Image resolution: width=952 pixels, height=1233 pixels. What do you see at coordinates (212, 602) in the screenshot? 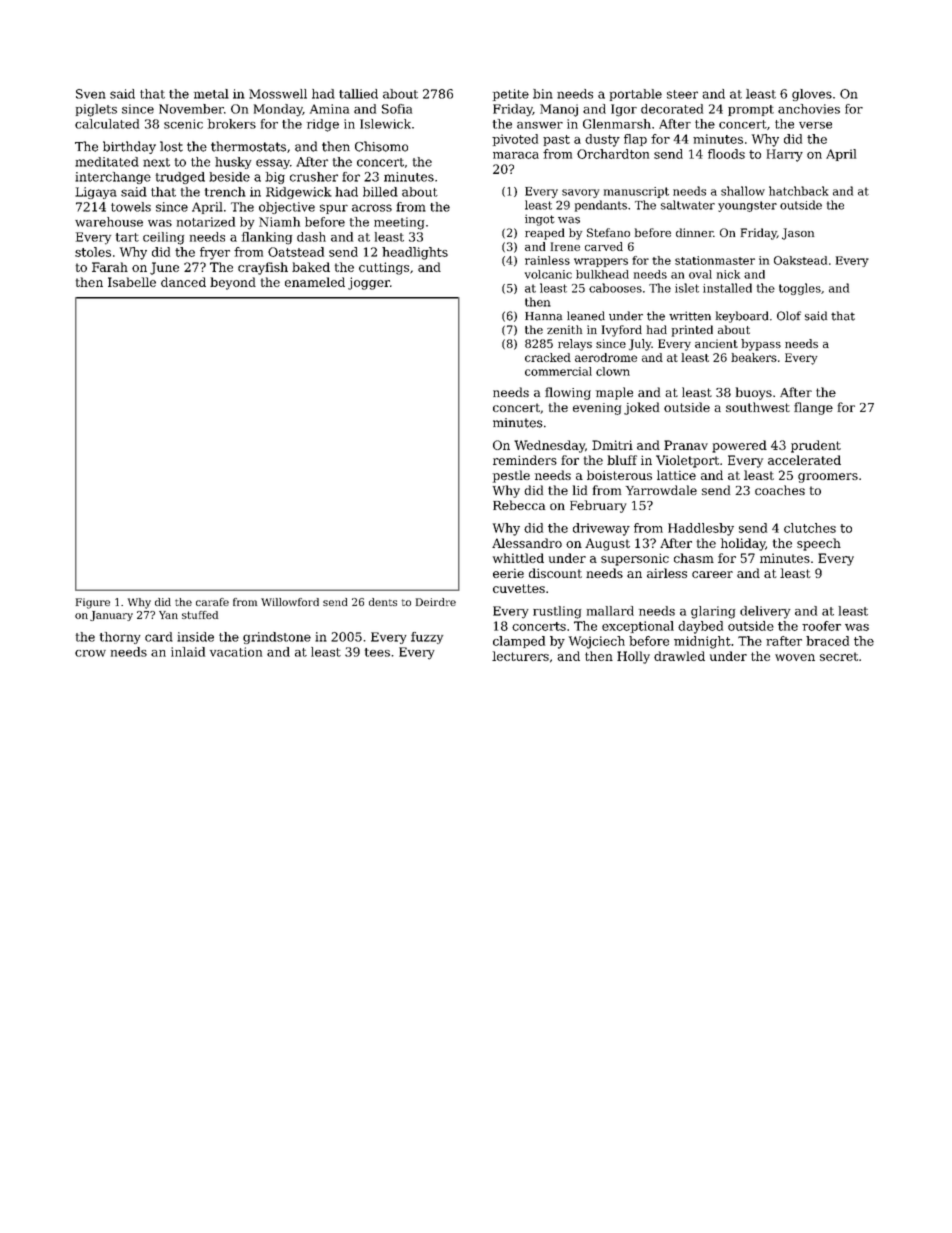
I see `carafe` at bounding box center [212, 602].
